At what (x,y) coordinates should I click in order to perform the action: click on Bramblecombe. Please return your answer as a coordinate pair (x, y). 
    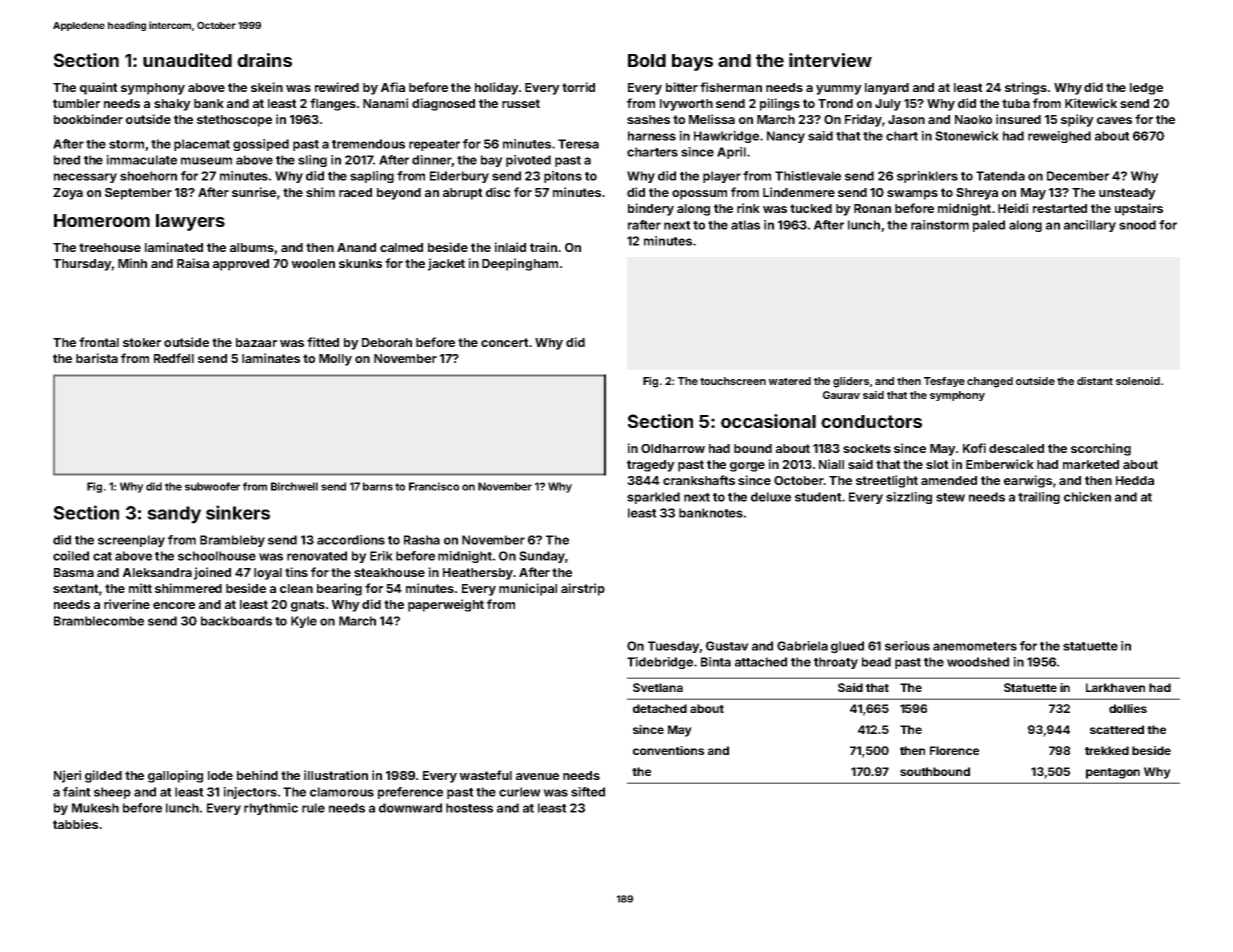
    Looking at the image, I should click on (99, 621).
